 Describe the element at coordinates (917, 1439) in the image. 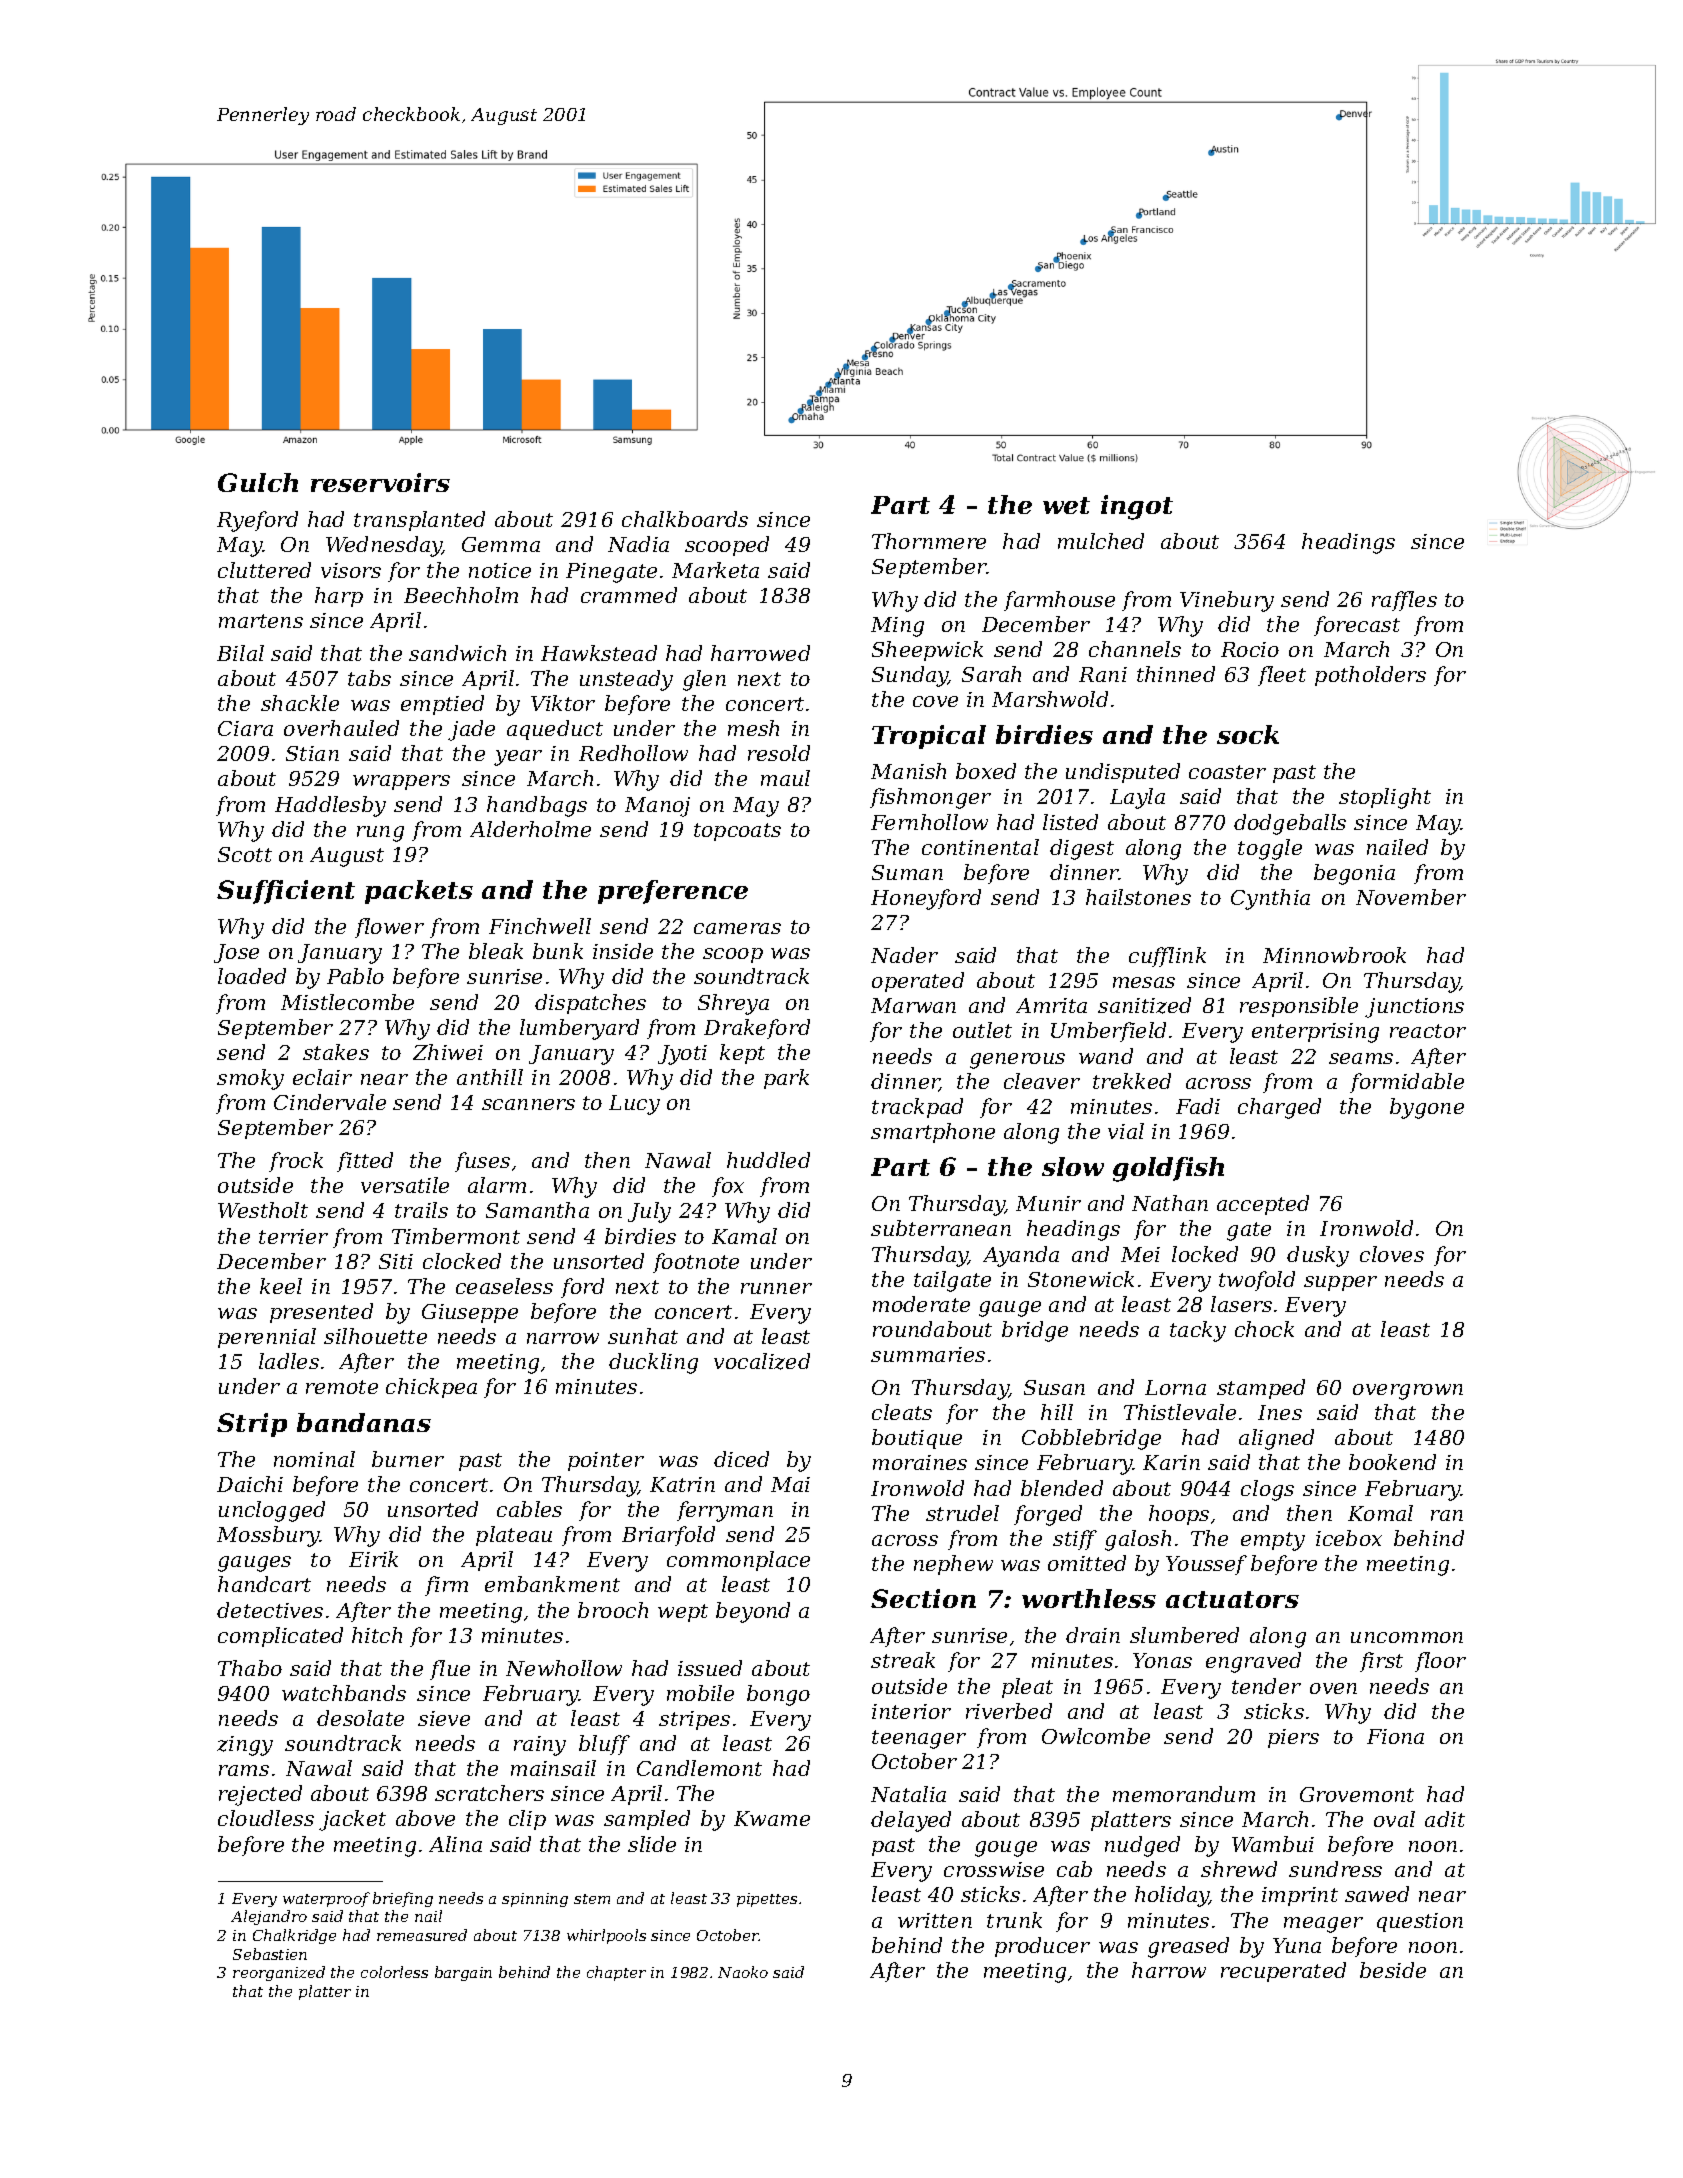

I see `boutique` at that location.
